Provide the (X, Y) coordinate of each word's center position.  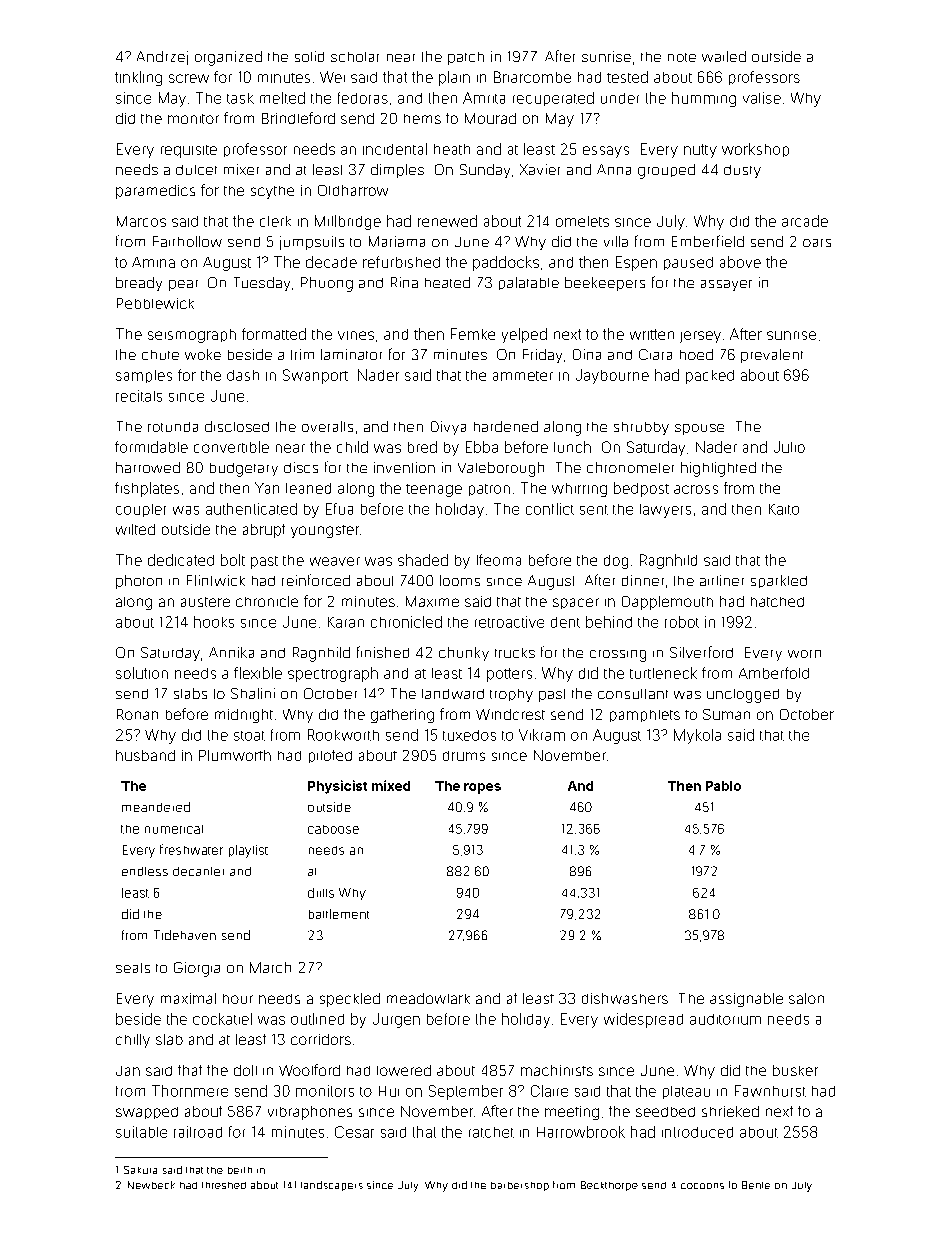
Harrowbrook (581, 1132)
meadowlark (428, 998)
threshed (224, 1185)
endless (145, 871)
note (682, 57)
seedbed (665, 1112)
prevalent (772, 356)
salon (806, 998)
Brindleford (298, 118)
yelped (524, 335)
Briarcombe (532, 77)
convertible (231, 447)
